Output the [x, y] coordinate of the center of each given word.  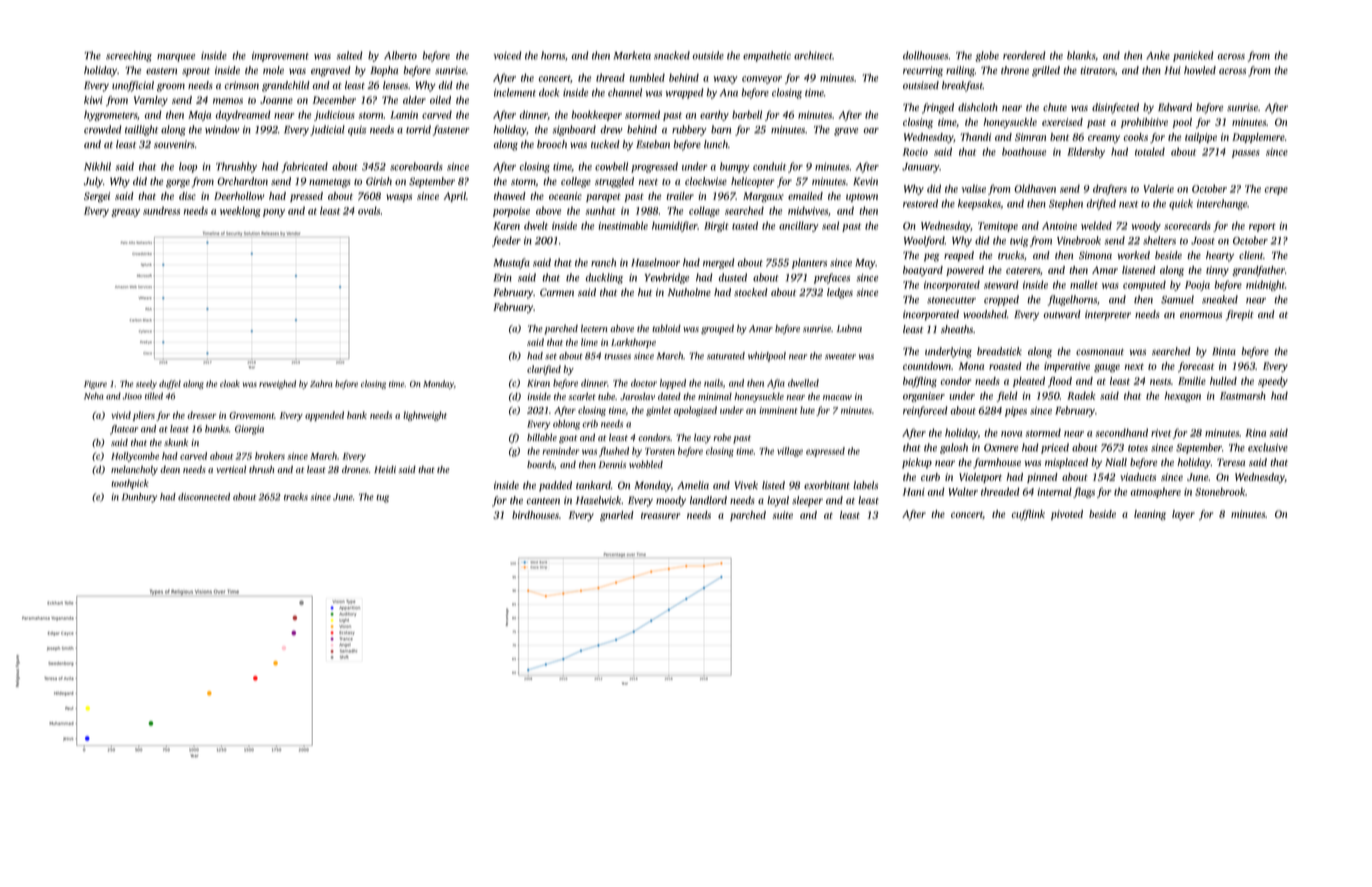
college [576, 182]
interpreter [1108, 315]
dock [549, 92]
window [222, 129]
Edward [1175, 107]
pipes [1016, 412]
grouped [717, 330]
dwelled [803, 383]
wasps [399, 198]
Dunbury [139, 498]
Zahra [321, 383]
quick [1181, 204]
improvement [280, 57]
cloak [230, 383]
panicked [1193, 56]
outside [708, 55]
